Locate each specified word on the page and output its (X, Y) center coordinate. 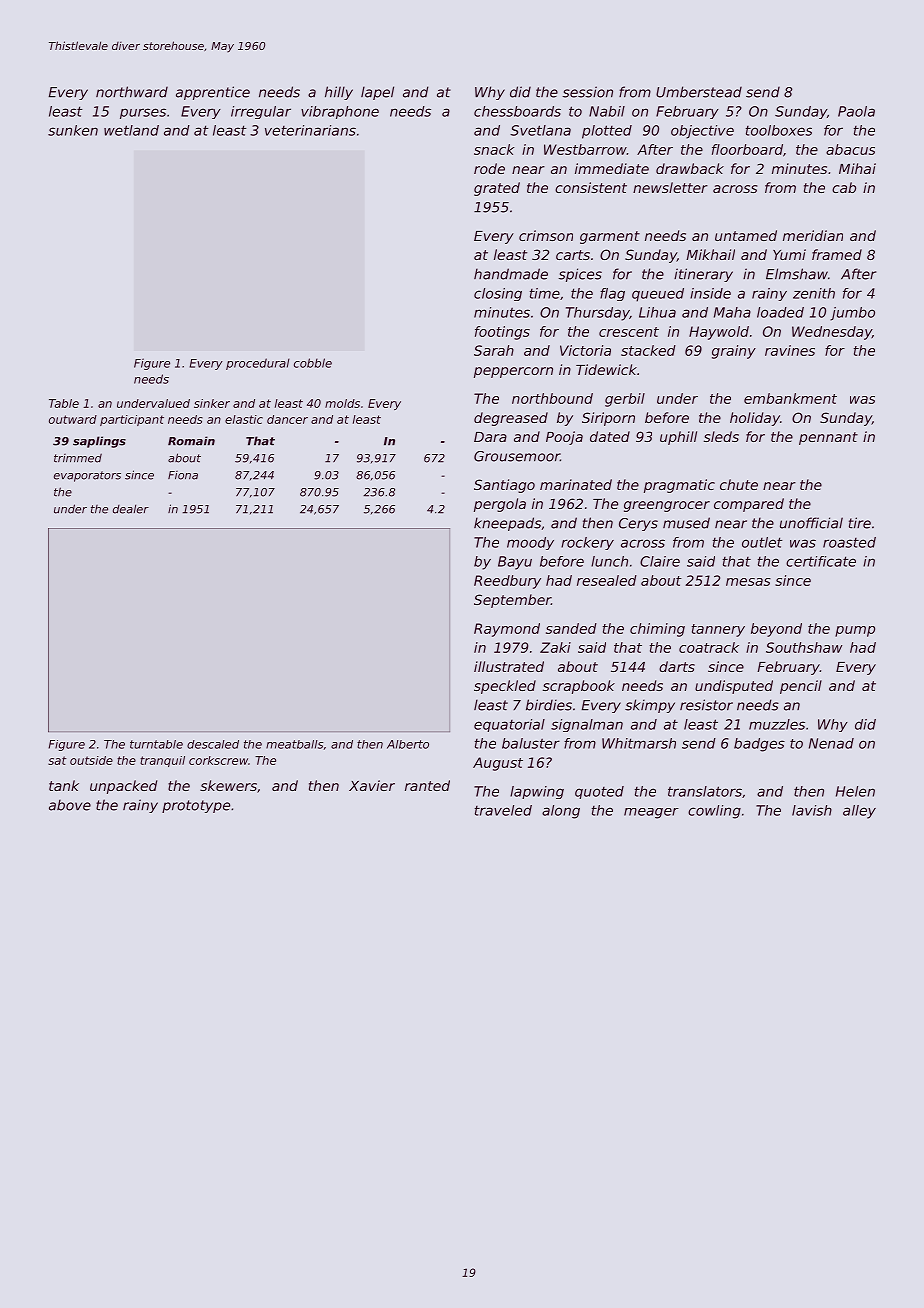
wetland (131, 130)
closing (498, 294)
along (561, 812)
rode (489, 168)
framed (837, 254)
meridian (813, 235)
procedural (258, 364)
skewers (228, 785)
